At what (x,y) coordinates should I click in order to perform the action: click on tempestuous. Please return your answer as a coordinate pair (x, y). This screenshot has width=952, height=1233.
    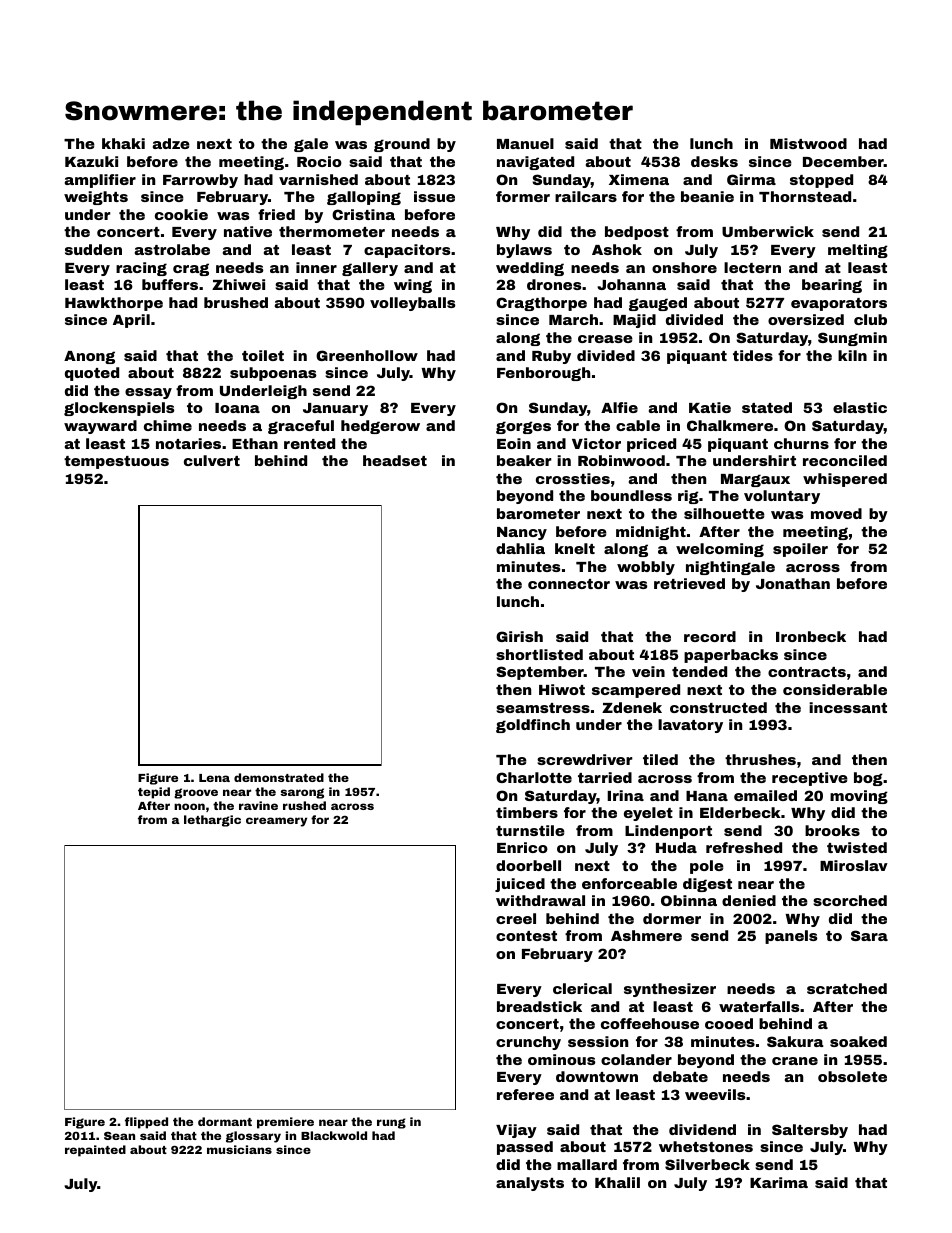
    Looking at the image, I should click on (116, 462).
